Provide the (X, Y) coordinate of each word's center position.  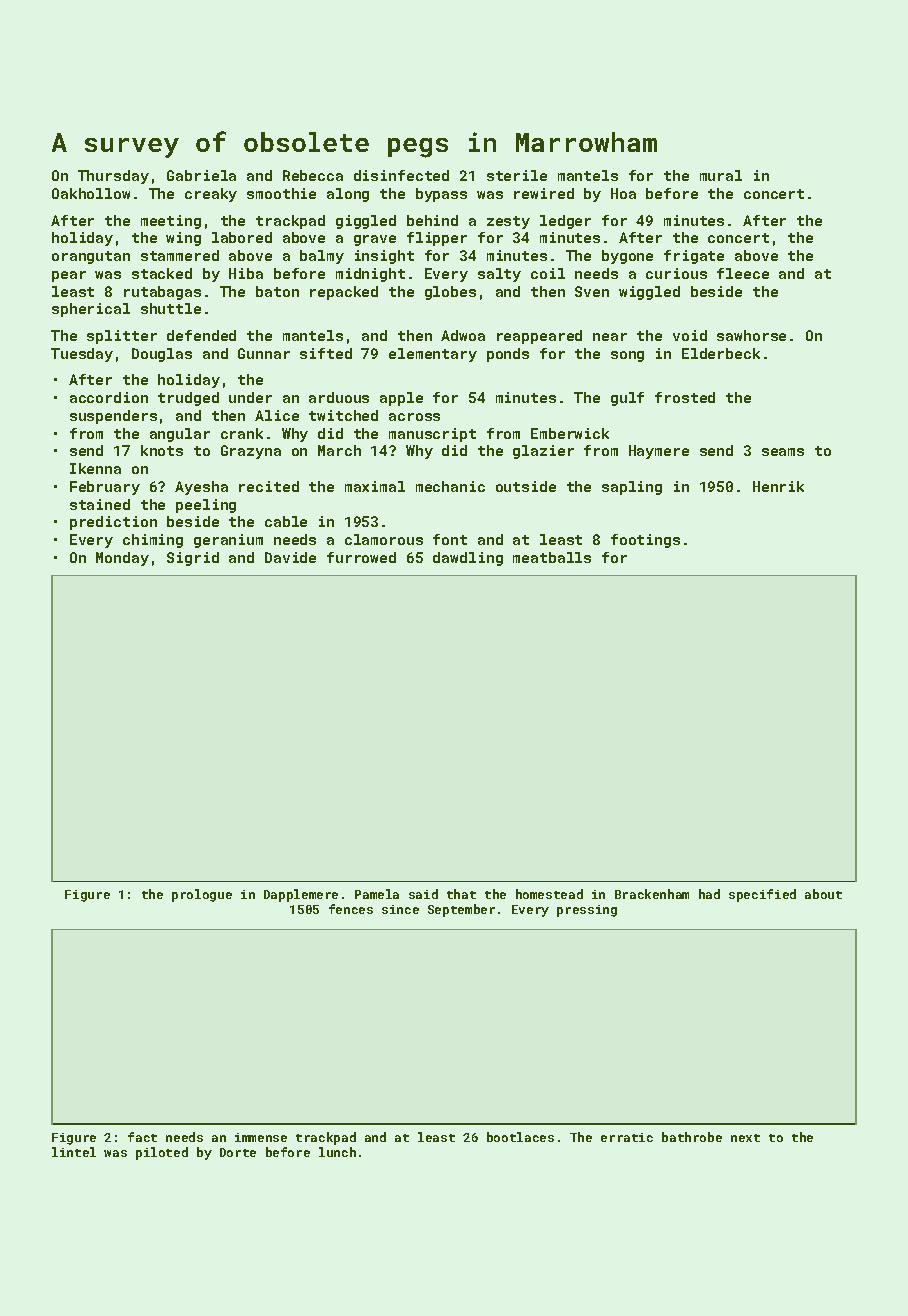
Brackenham (652, 894)
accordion (109, 397)
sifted (326, 353)
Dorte (238, 1152)
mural (721, 175)
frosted (685, 397)
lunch (337, 1152)
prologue (202, 895)
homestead (549, 894)
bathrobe (692, 1137)
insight (384, 257)
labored (242, 237)
